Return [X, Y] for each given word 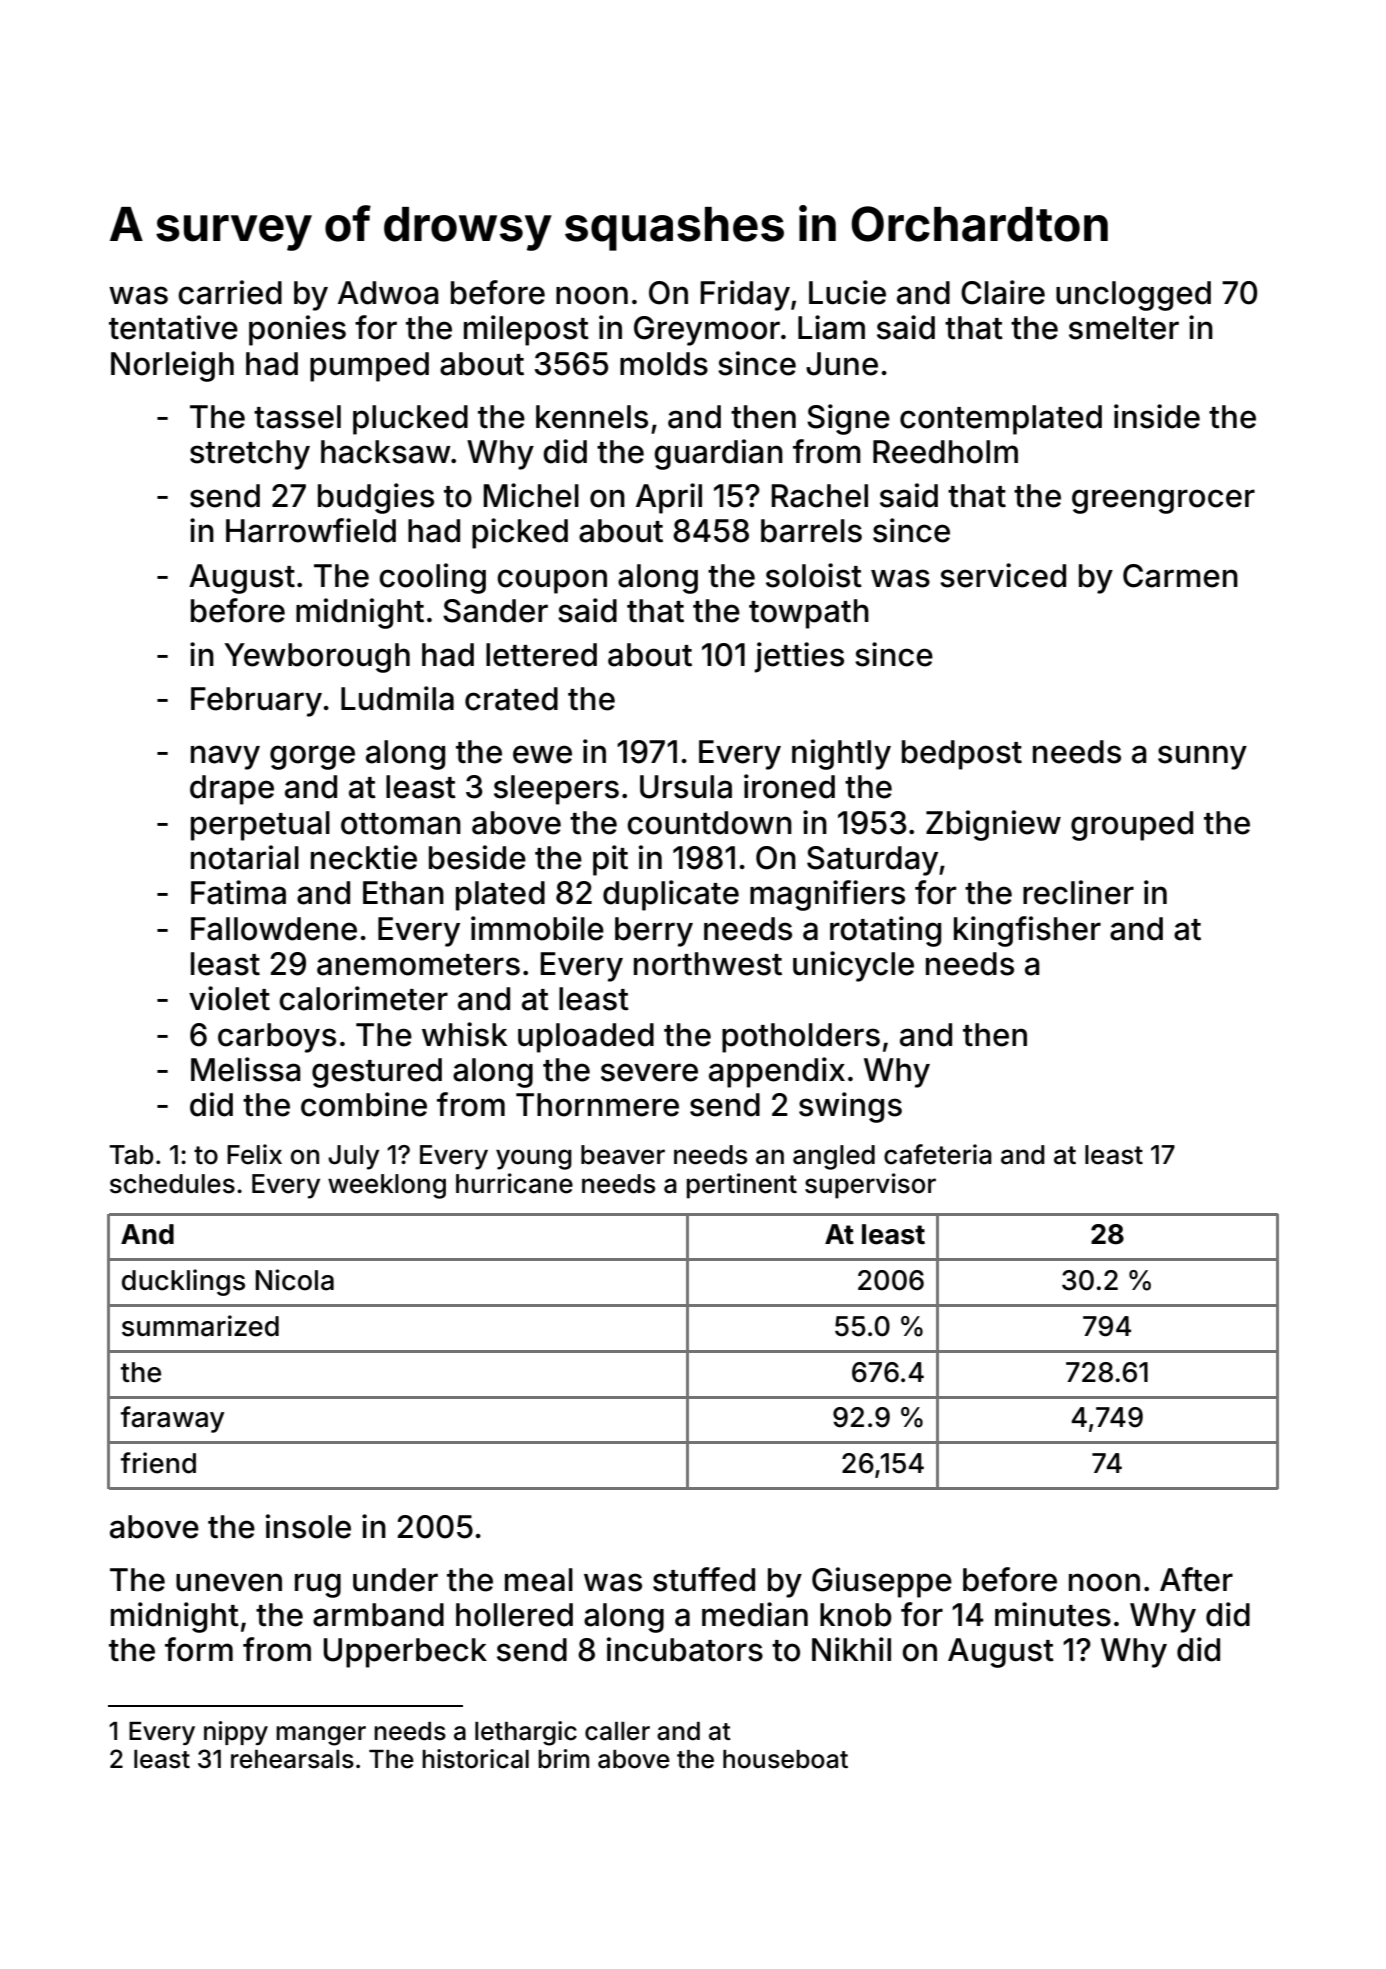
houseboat [785, 1759]
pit [610, 860]
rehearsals [292, 1759]
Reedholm [945, 452]
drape [232, 790]
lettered [541, 655]
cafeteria [938, 1154]
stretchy [250, 455]
